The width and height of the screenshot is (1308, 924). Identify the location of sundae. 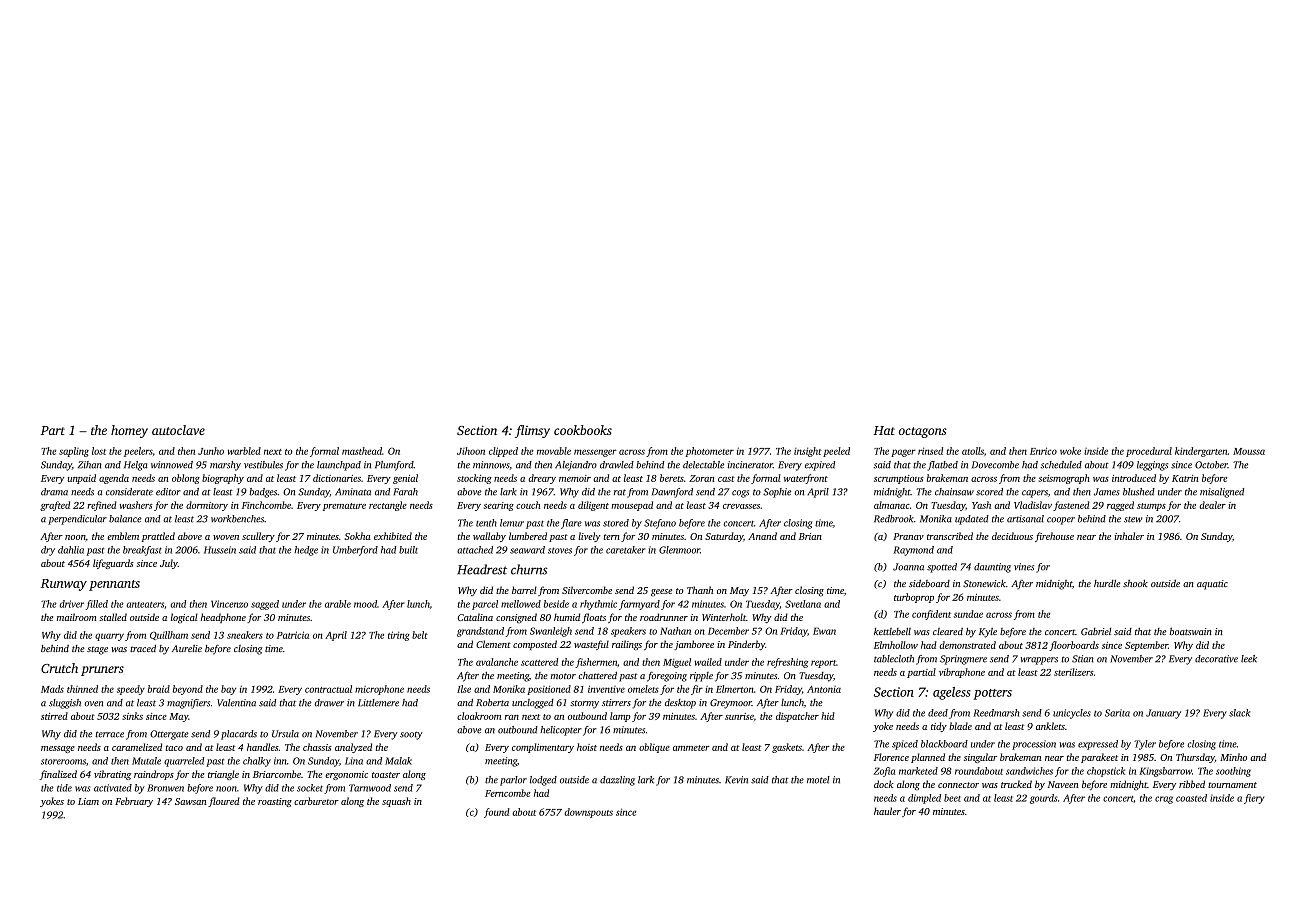
(968, 614).
